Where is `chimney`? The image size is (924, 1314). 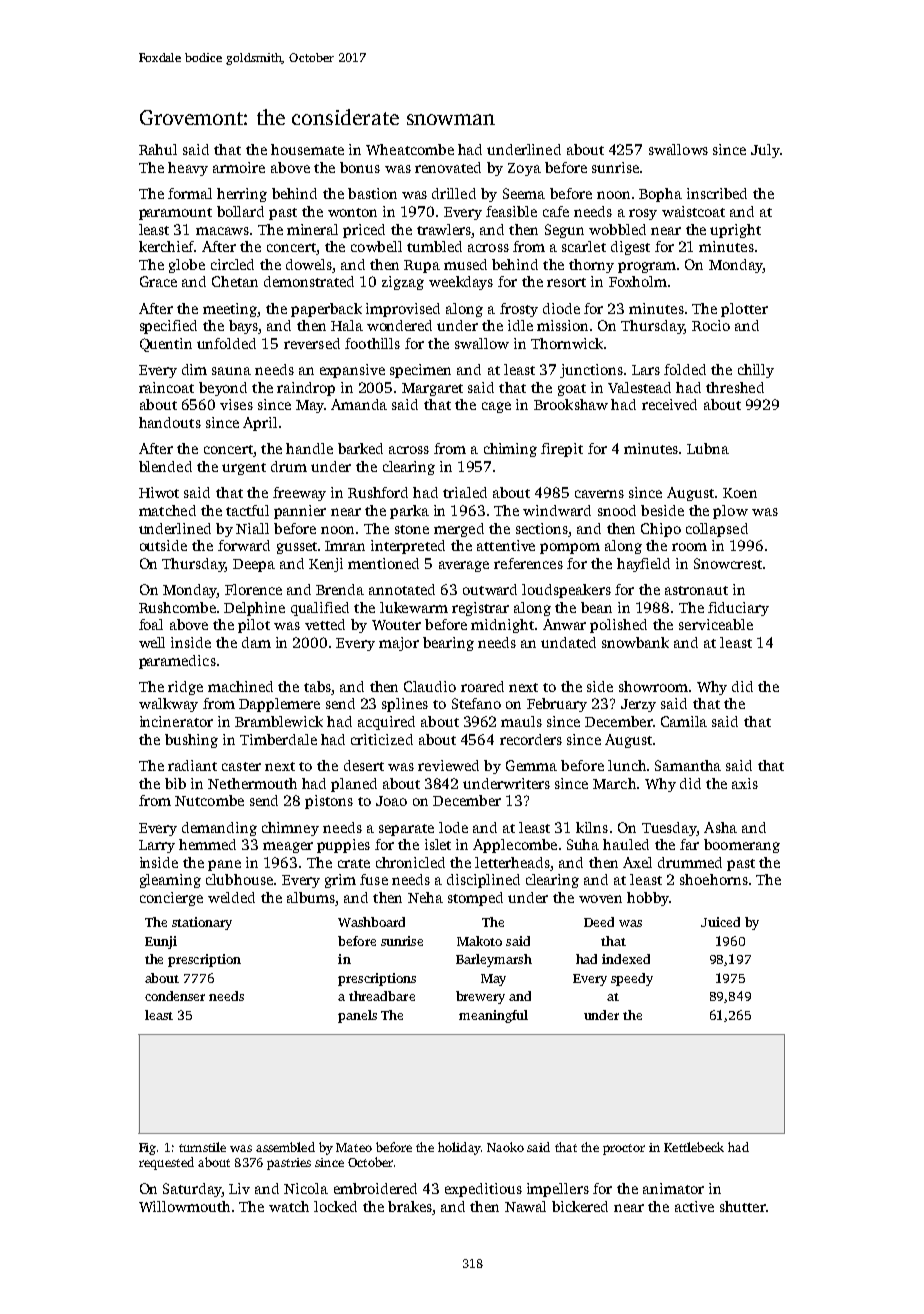 chimney is located at coordinates (290, 829).
